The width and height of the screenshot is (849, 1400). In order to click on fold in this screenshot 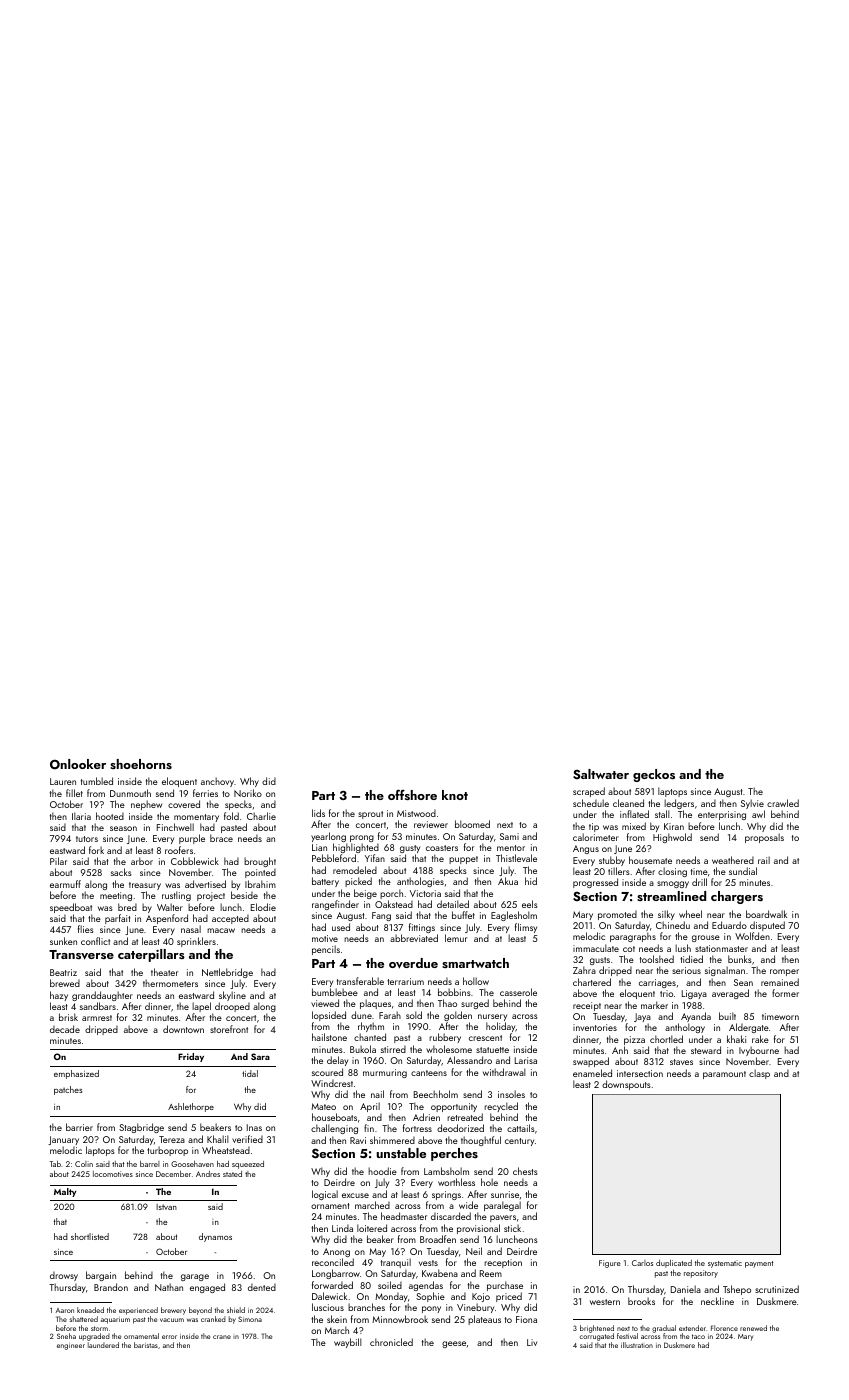, I will do `click(231, 816)`.
